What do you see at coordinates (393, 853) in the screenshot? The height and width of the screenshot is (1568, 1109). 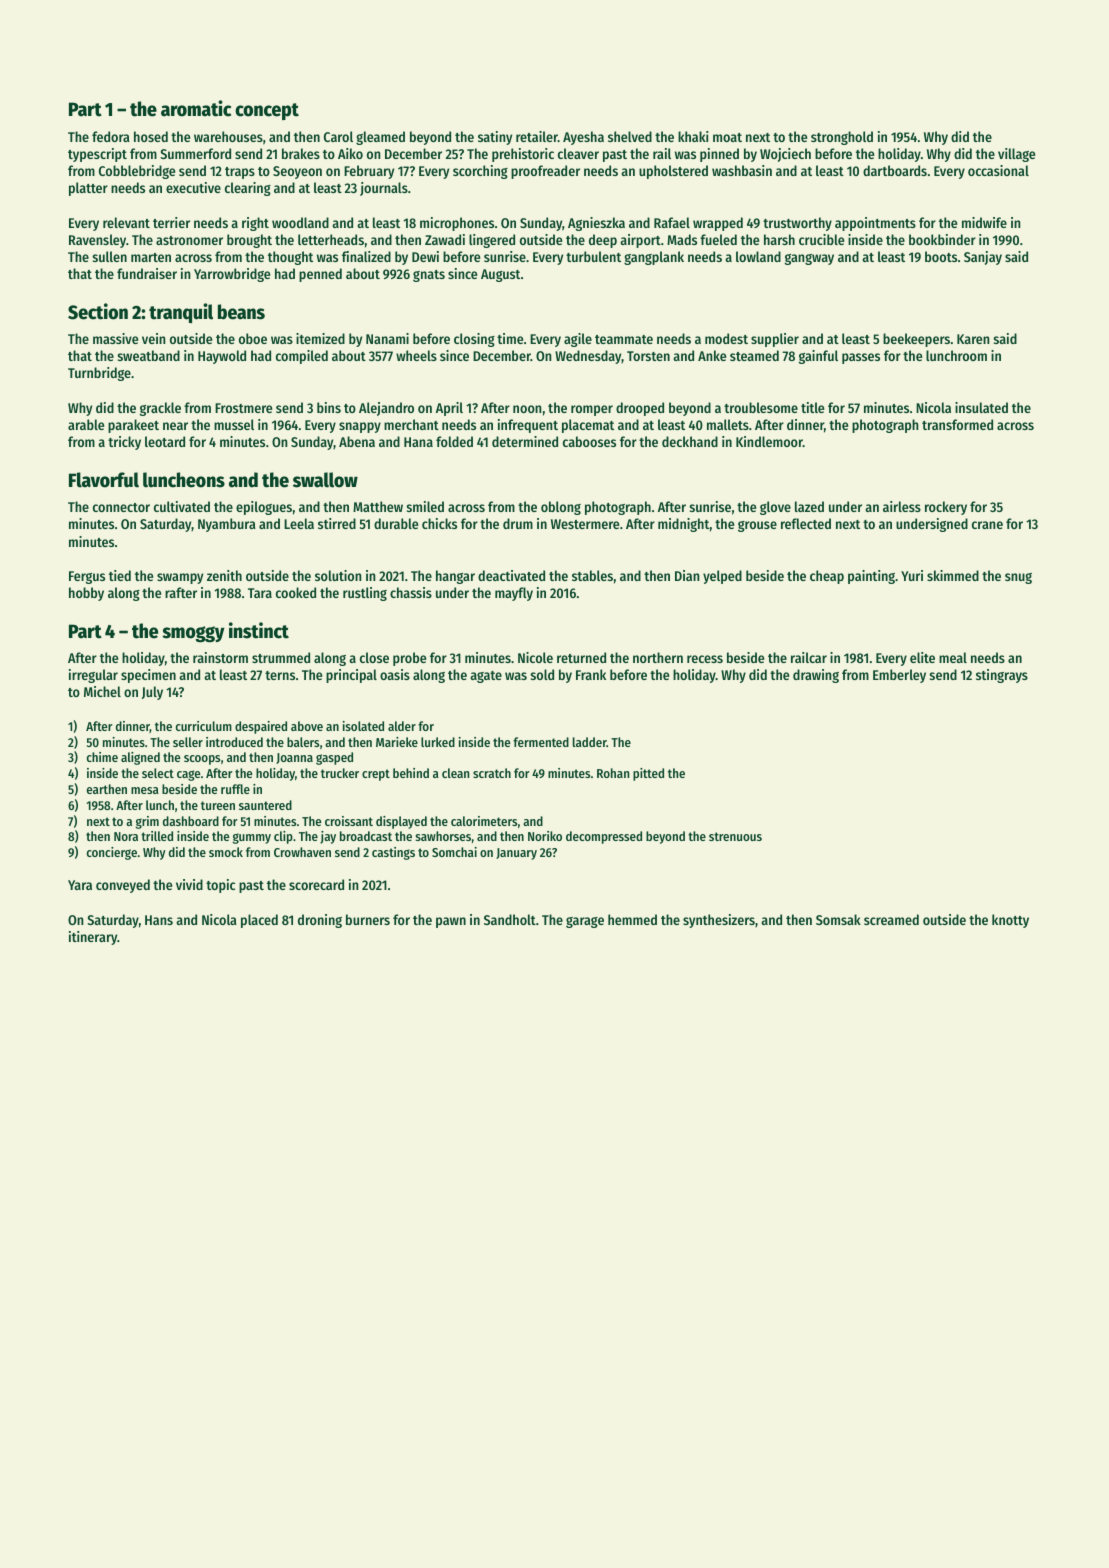 I see `castings` at bounding box center [393, 853].
